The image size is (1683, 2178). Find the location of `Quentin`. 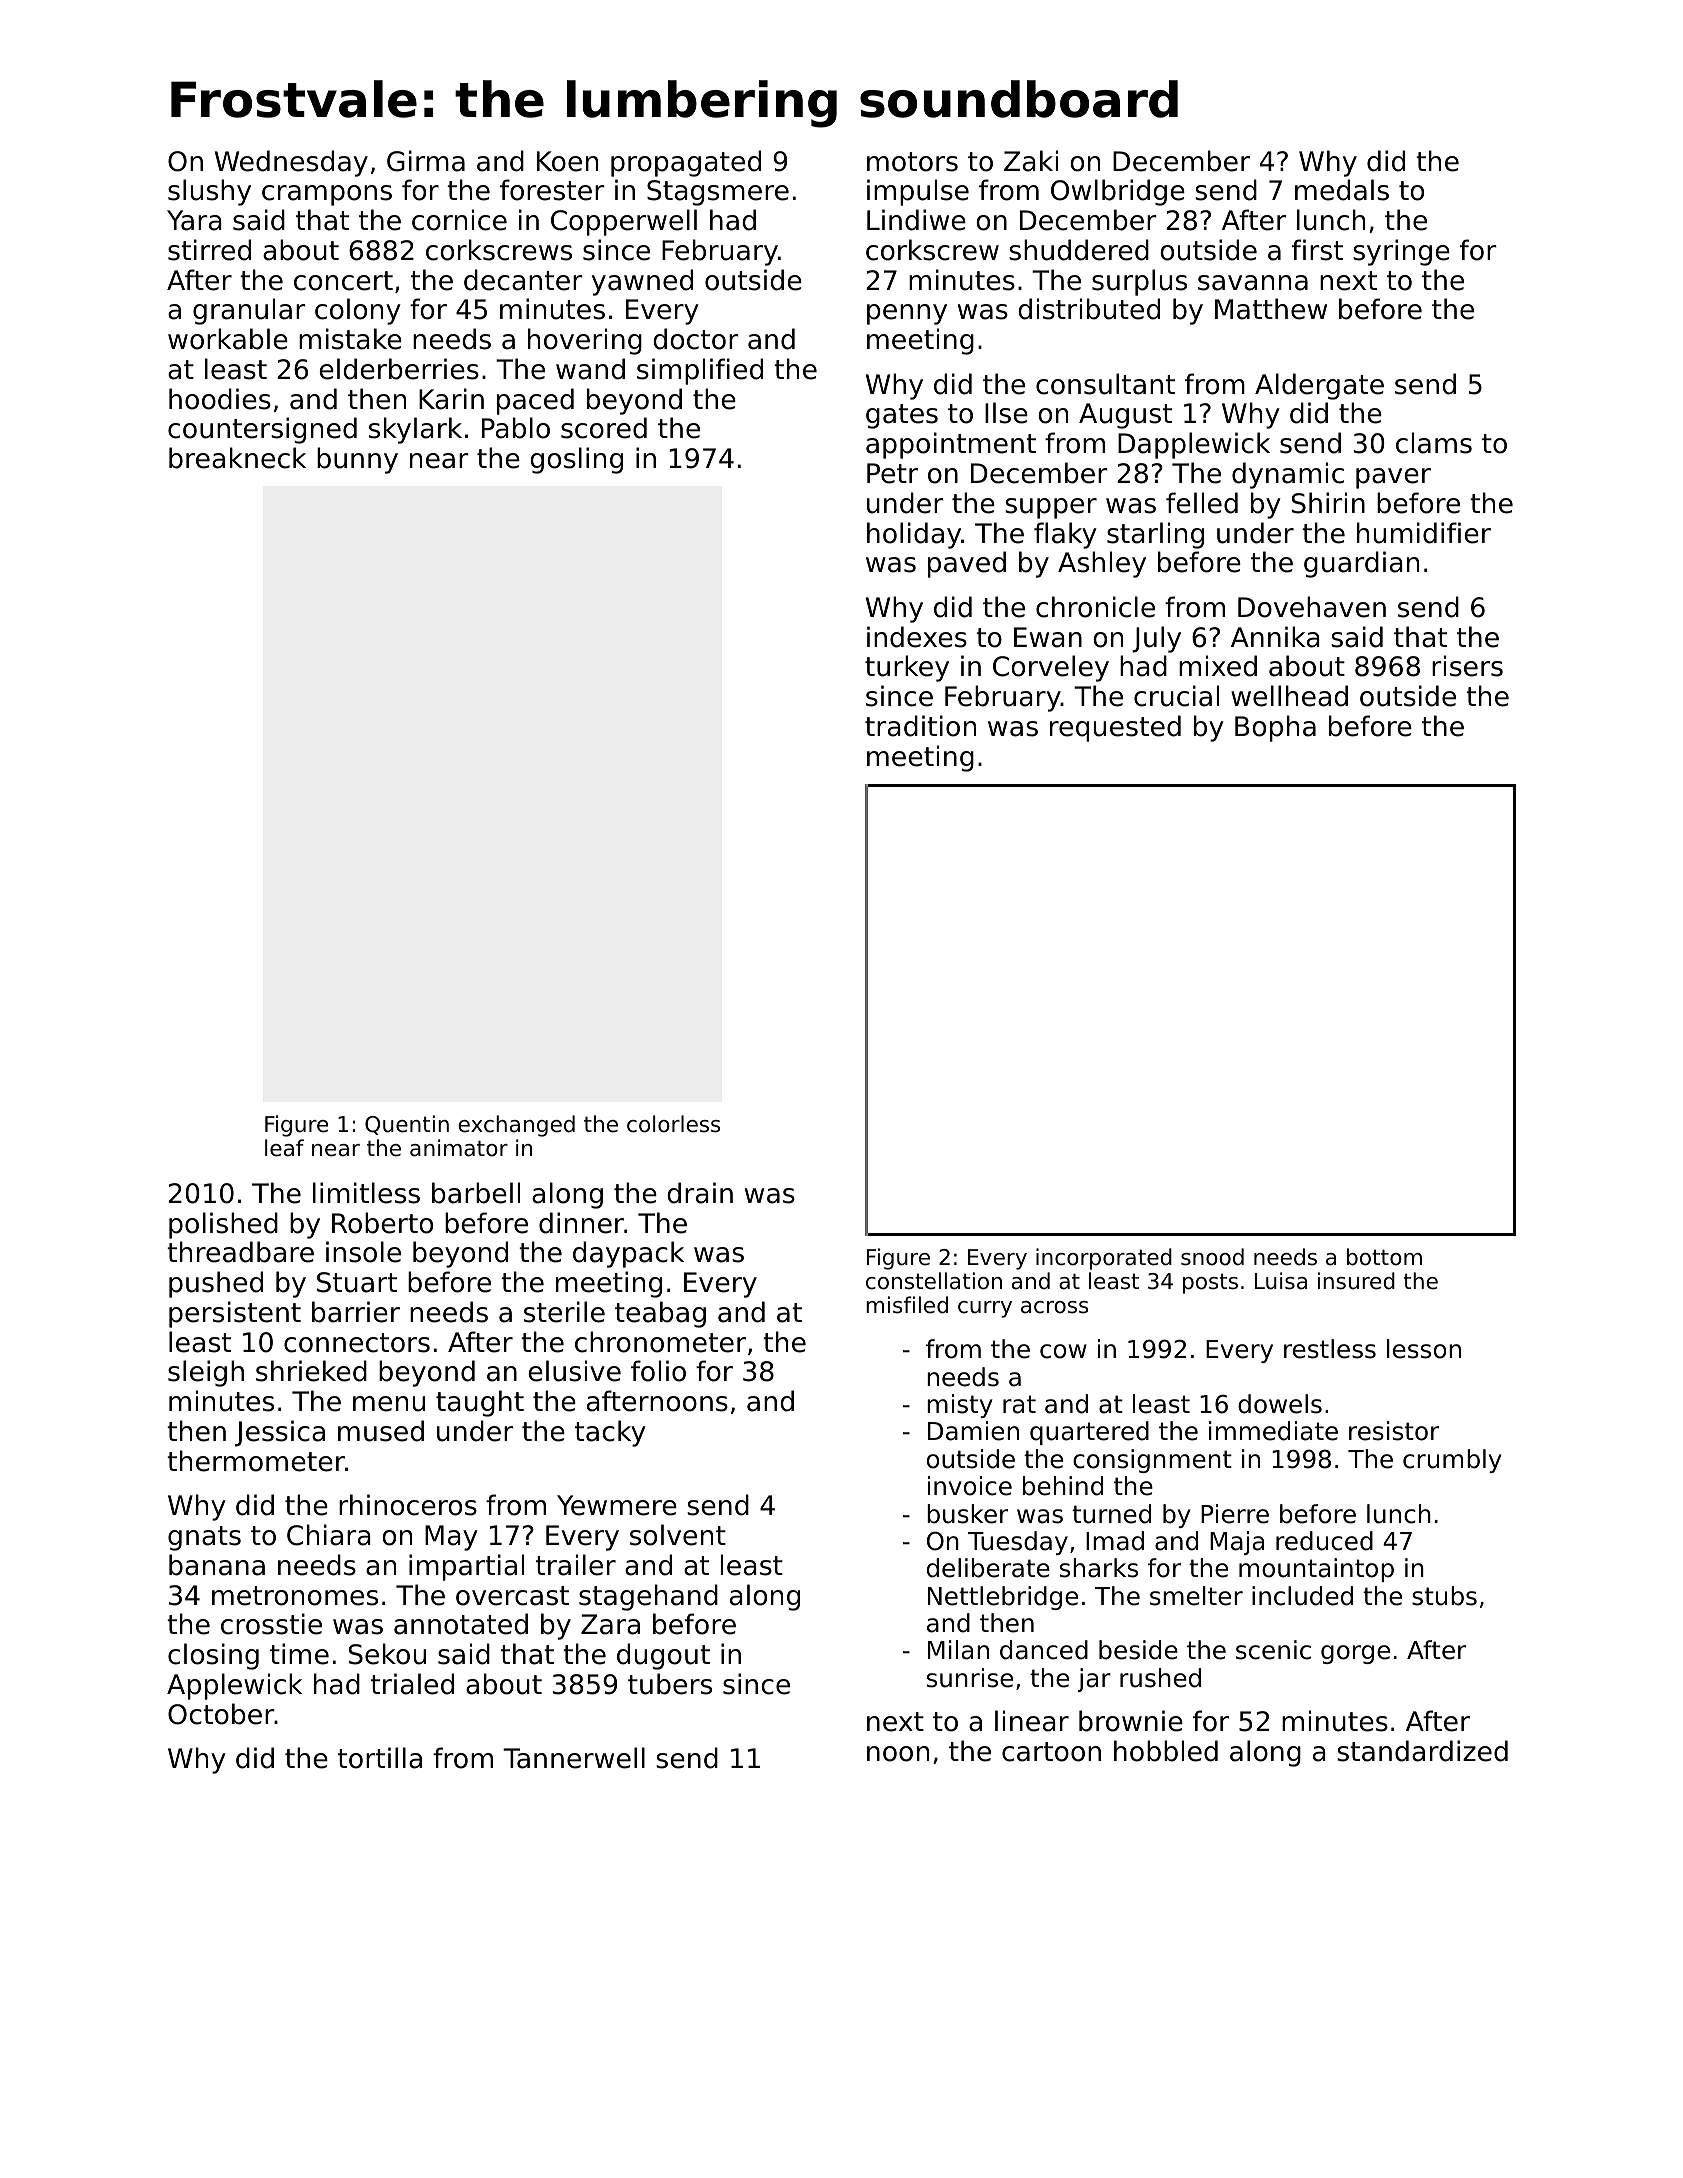

Quentin is located at coordinates (407, 1125).
